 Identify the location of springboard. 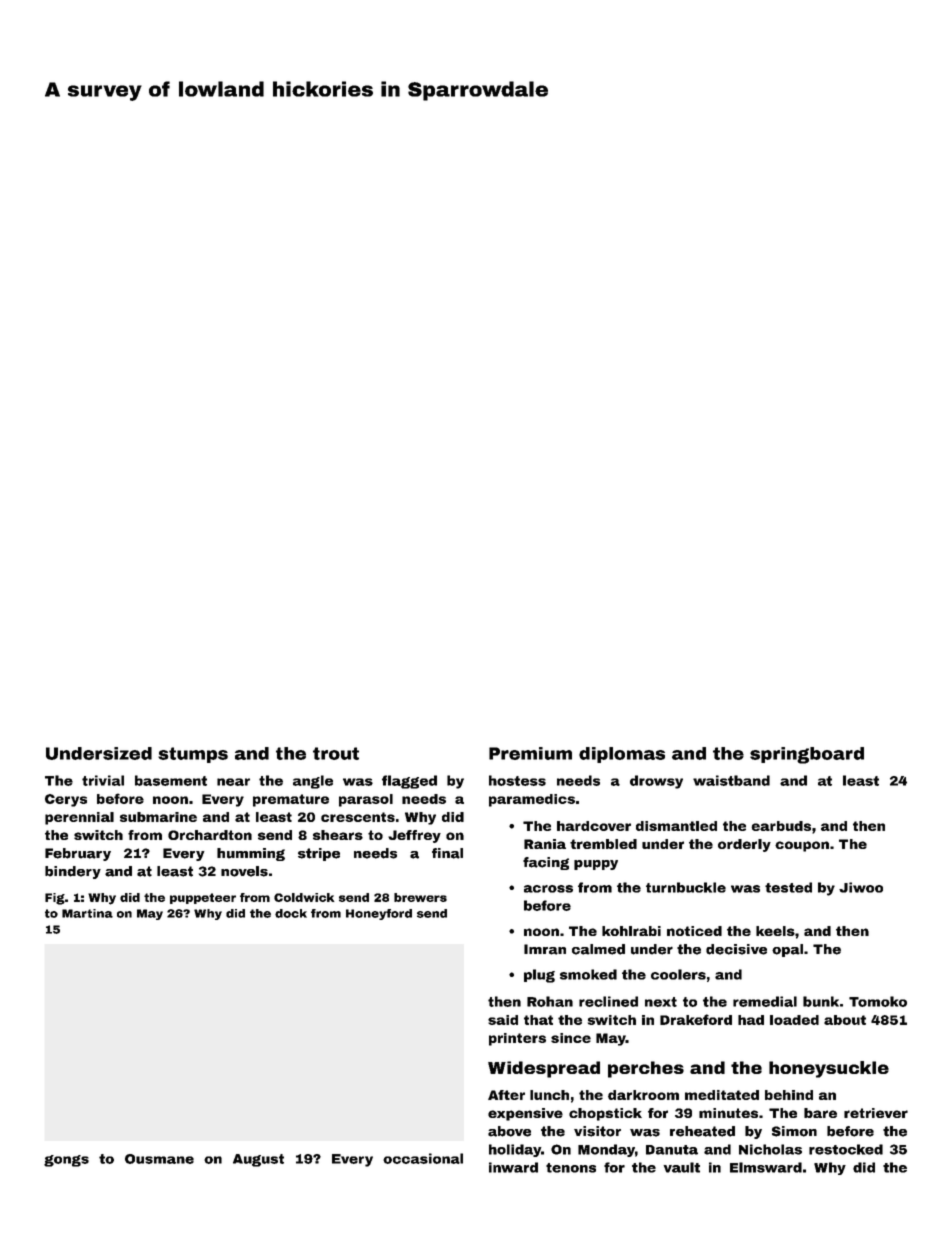
(807, 755).
